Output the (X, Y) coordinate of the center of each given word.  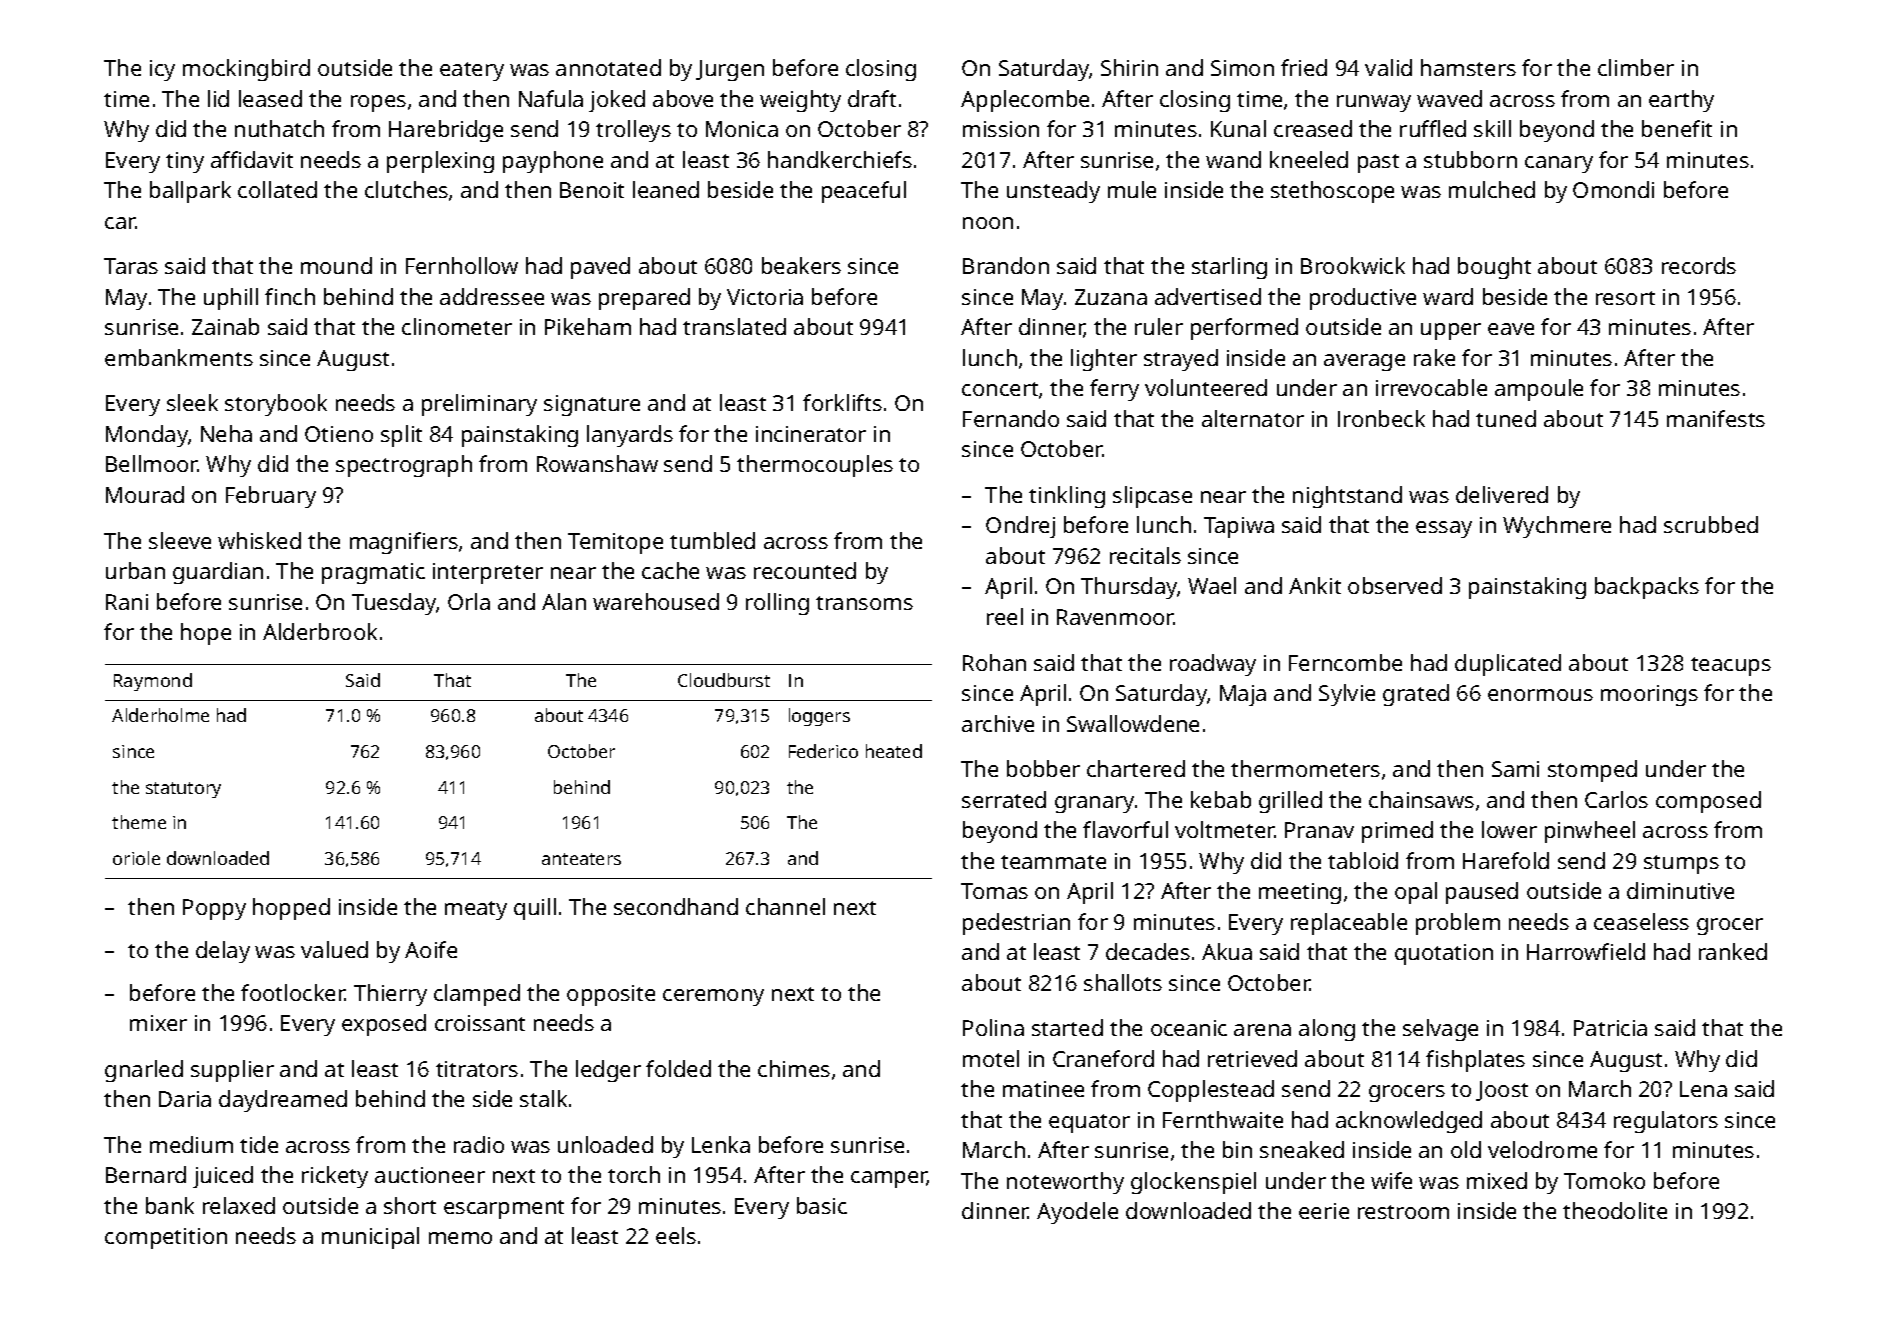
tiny (185, 162)
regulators (1666, 1122)
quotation (1444, 954)
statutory (183, 790)
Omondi (1613, 189)
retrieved (1252, 1058)
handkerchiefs (840, 159)
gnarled (144, 1071)
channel (785, 906)
